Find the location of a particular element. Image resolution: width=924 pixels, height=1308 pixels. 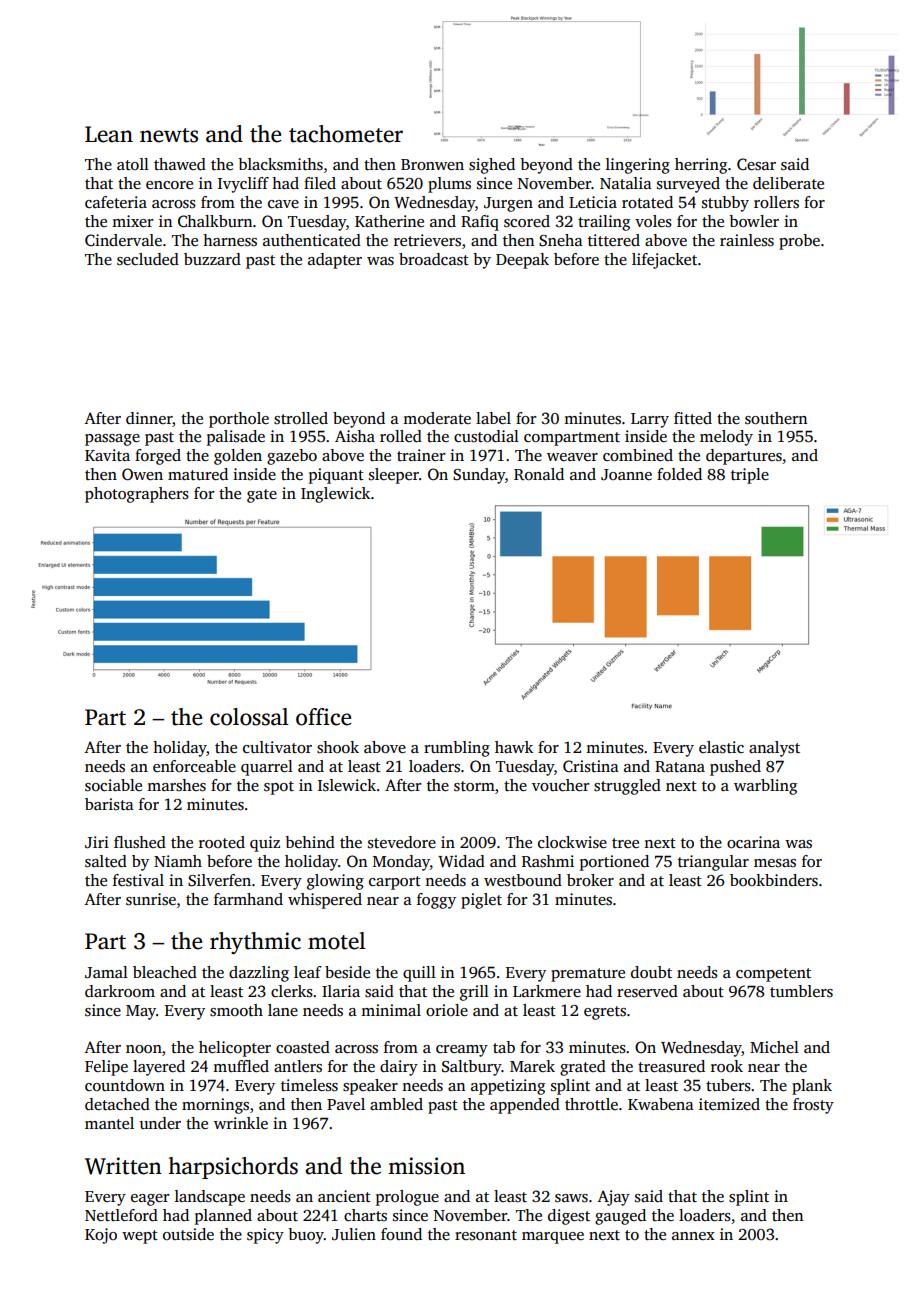

triangular is located at coordinates (713, 863).
